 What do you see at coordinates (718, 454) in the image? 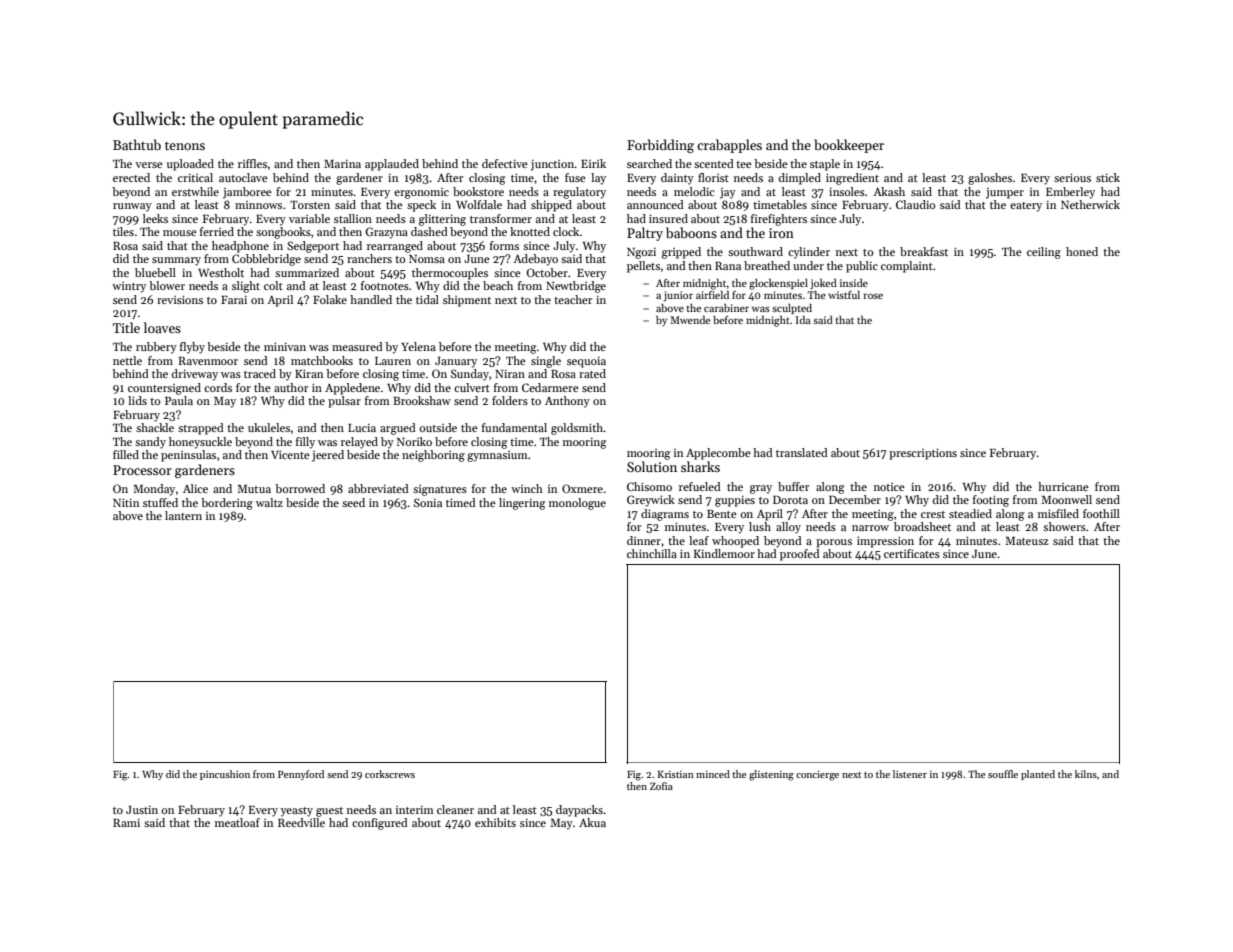
I see `Applecombe` at bounding box center [718, 454].
